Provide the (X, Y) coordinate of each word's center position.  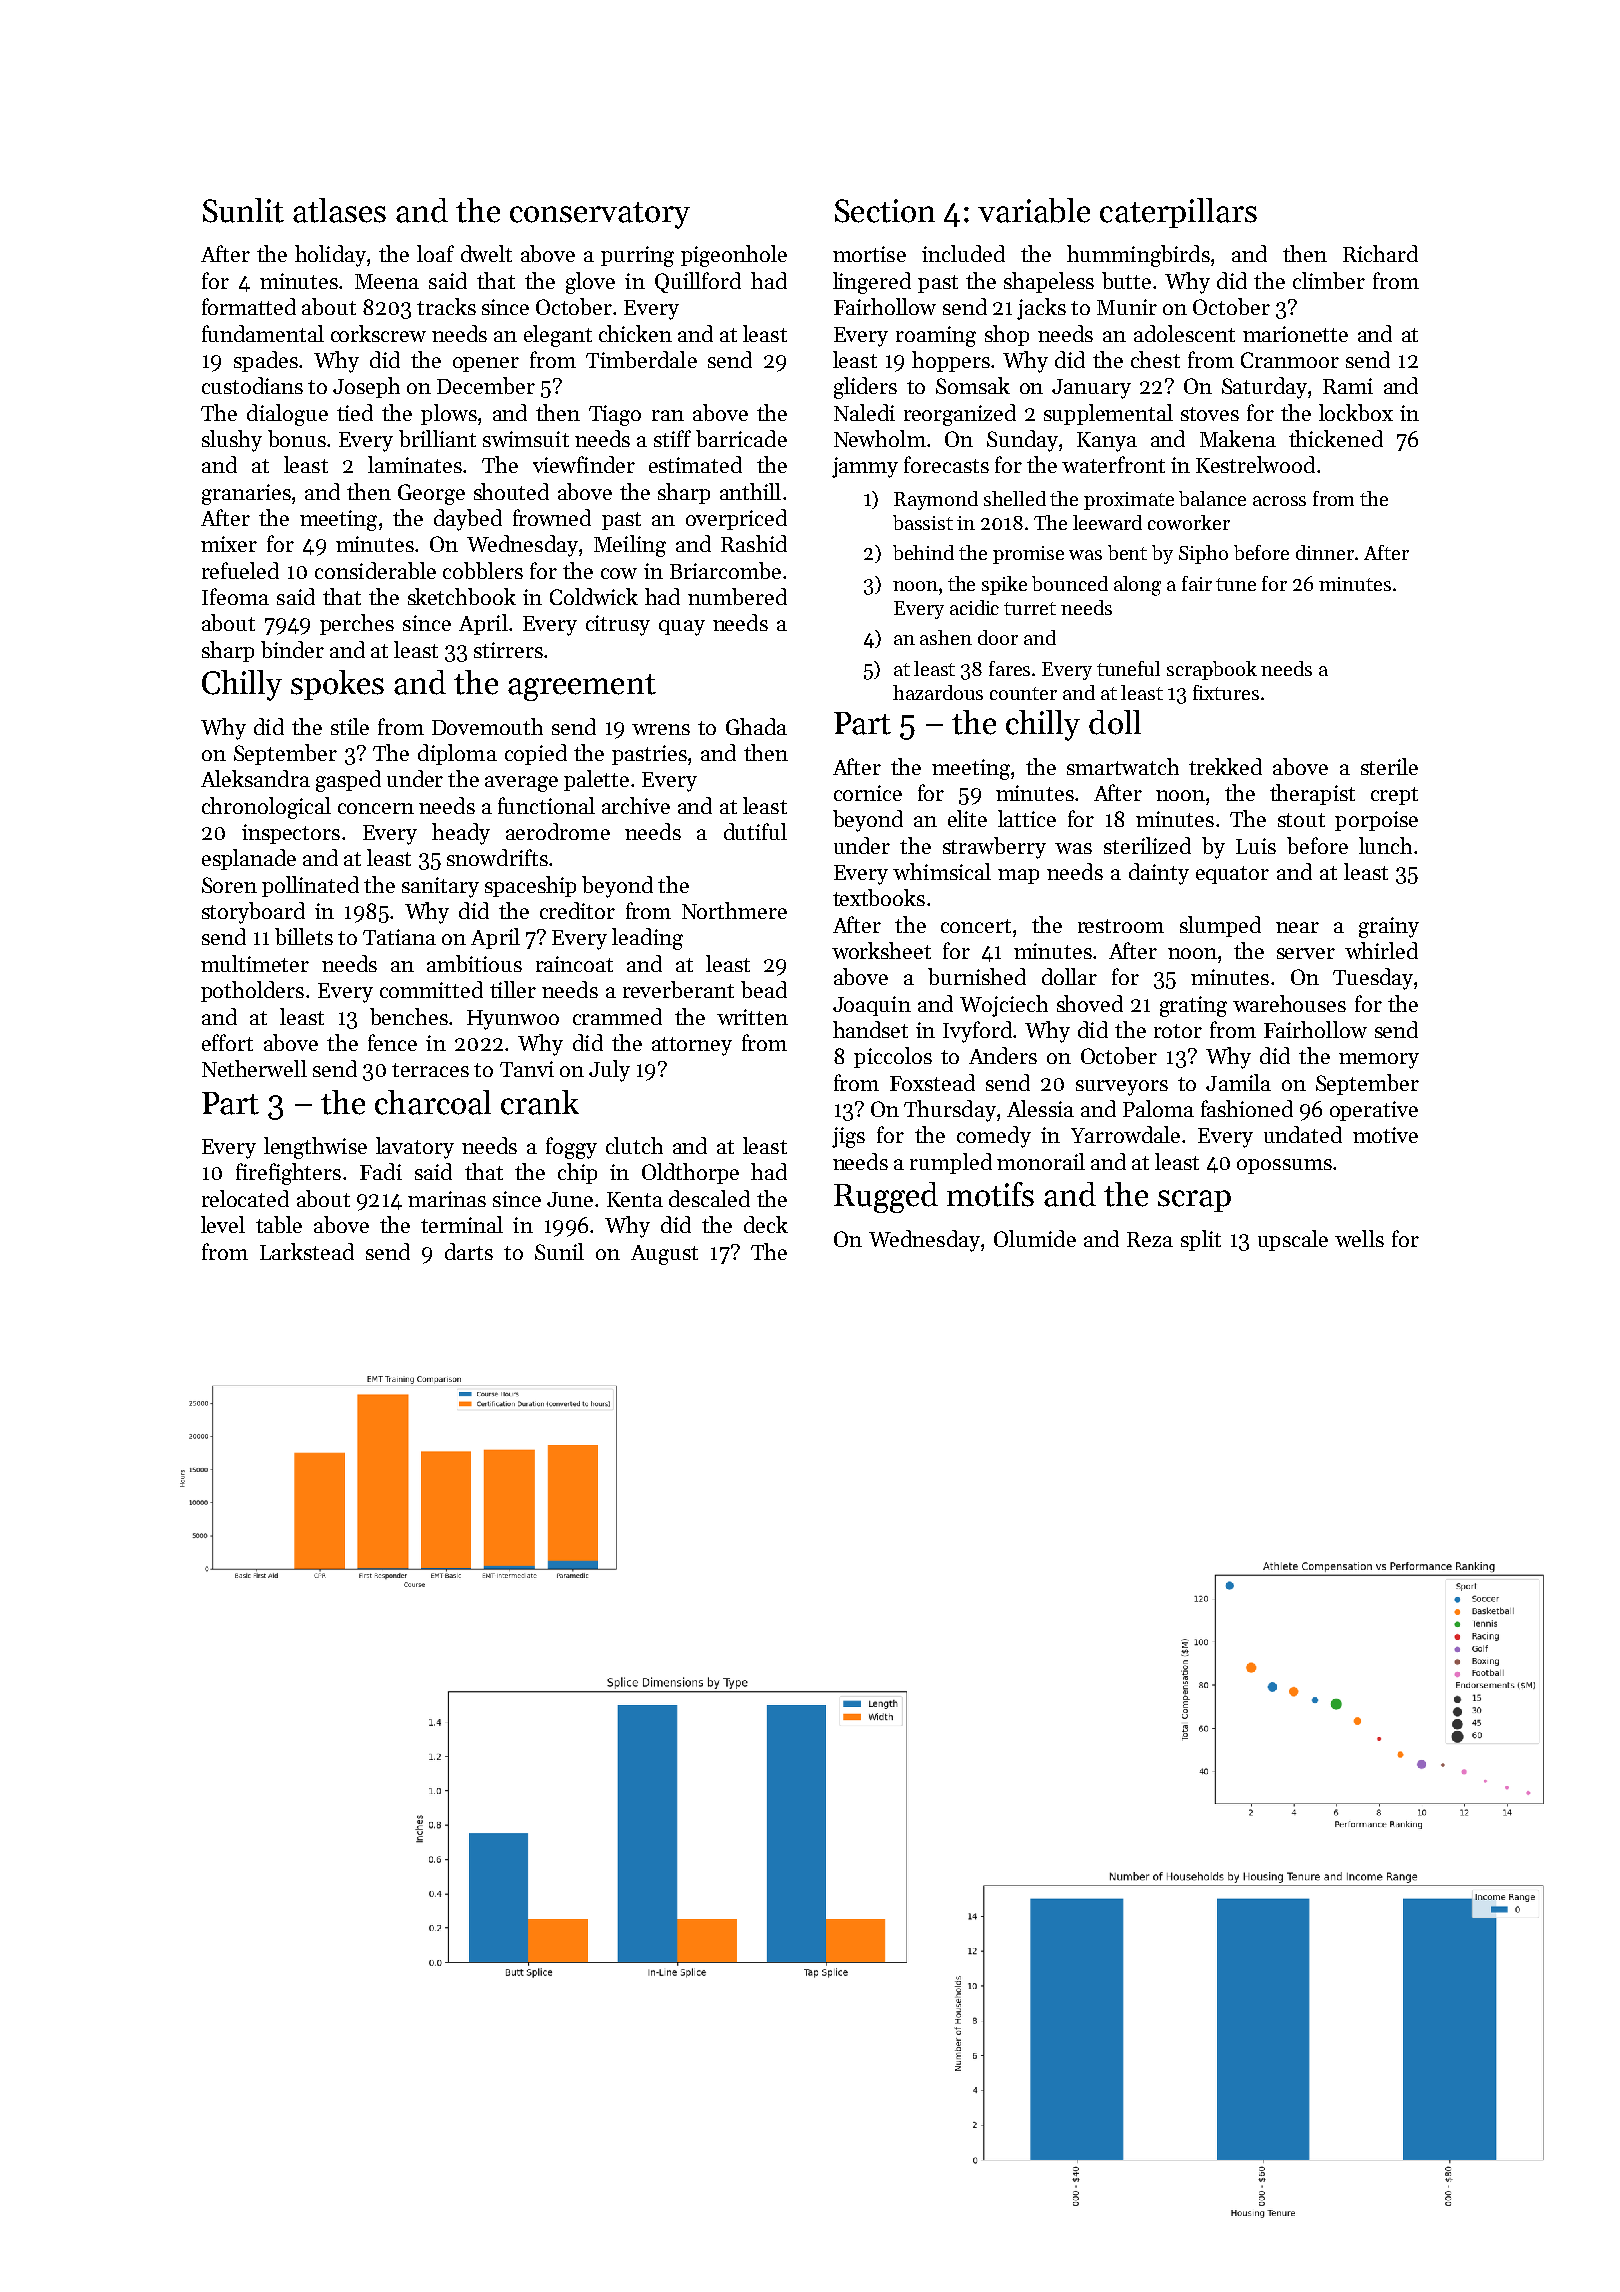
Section (885, 211)
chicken (635, 333)
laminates (415, 464)
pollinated (310, 886)
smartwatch (1123, 766)
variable (1034, 210)
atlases (339, 210)
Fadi (381, 1171)
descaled (709, 1198)
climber (1329, 280)
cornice (868, 793)
